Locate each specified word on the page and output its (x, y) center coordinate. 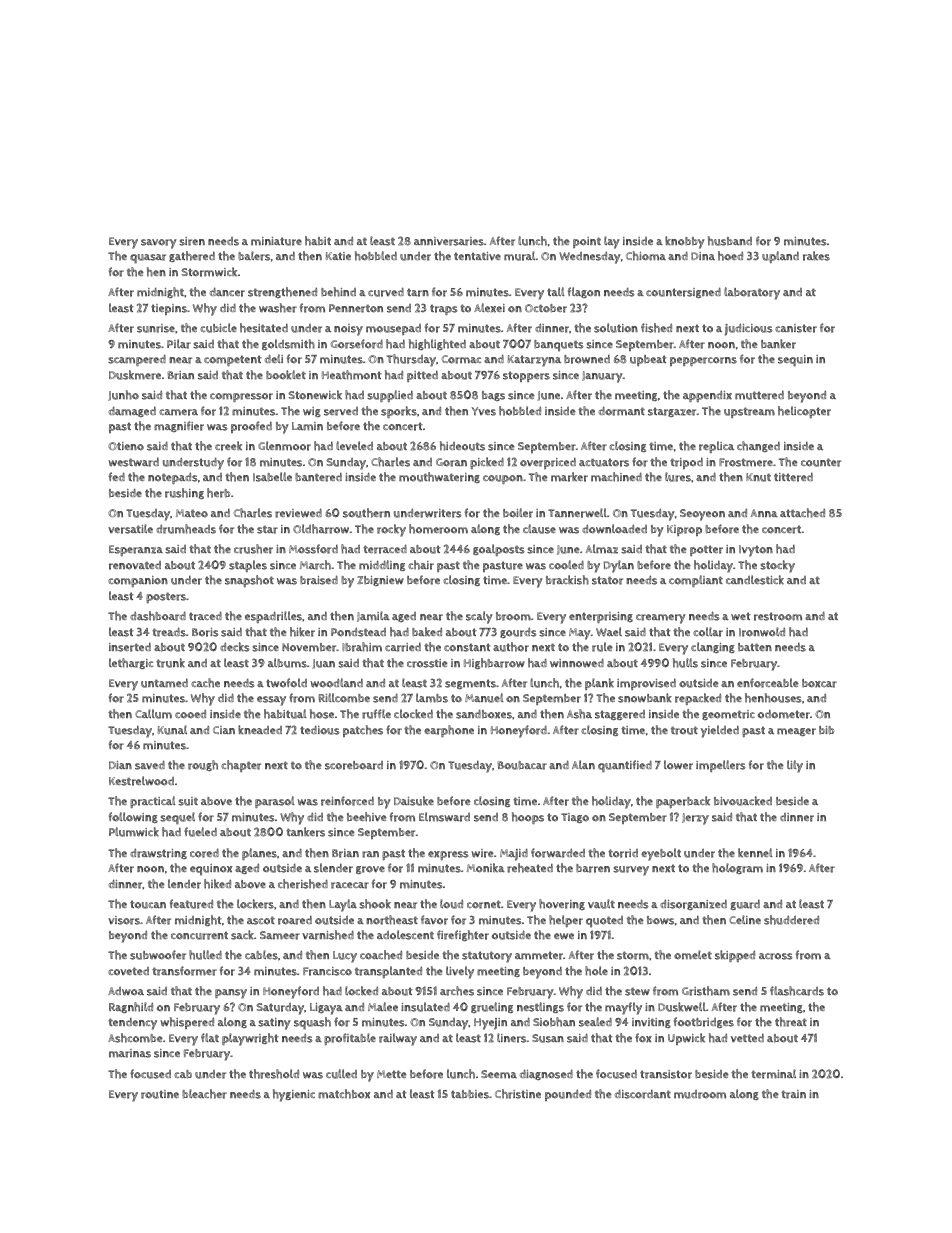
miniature (276, 241)
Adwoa (126, 991)
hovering (562, 904)
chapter (241, 766)
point (587, 242)
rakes (816, 256)
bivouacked (743, 801)
